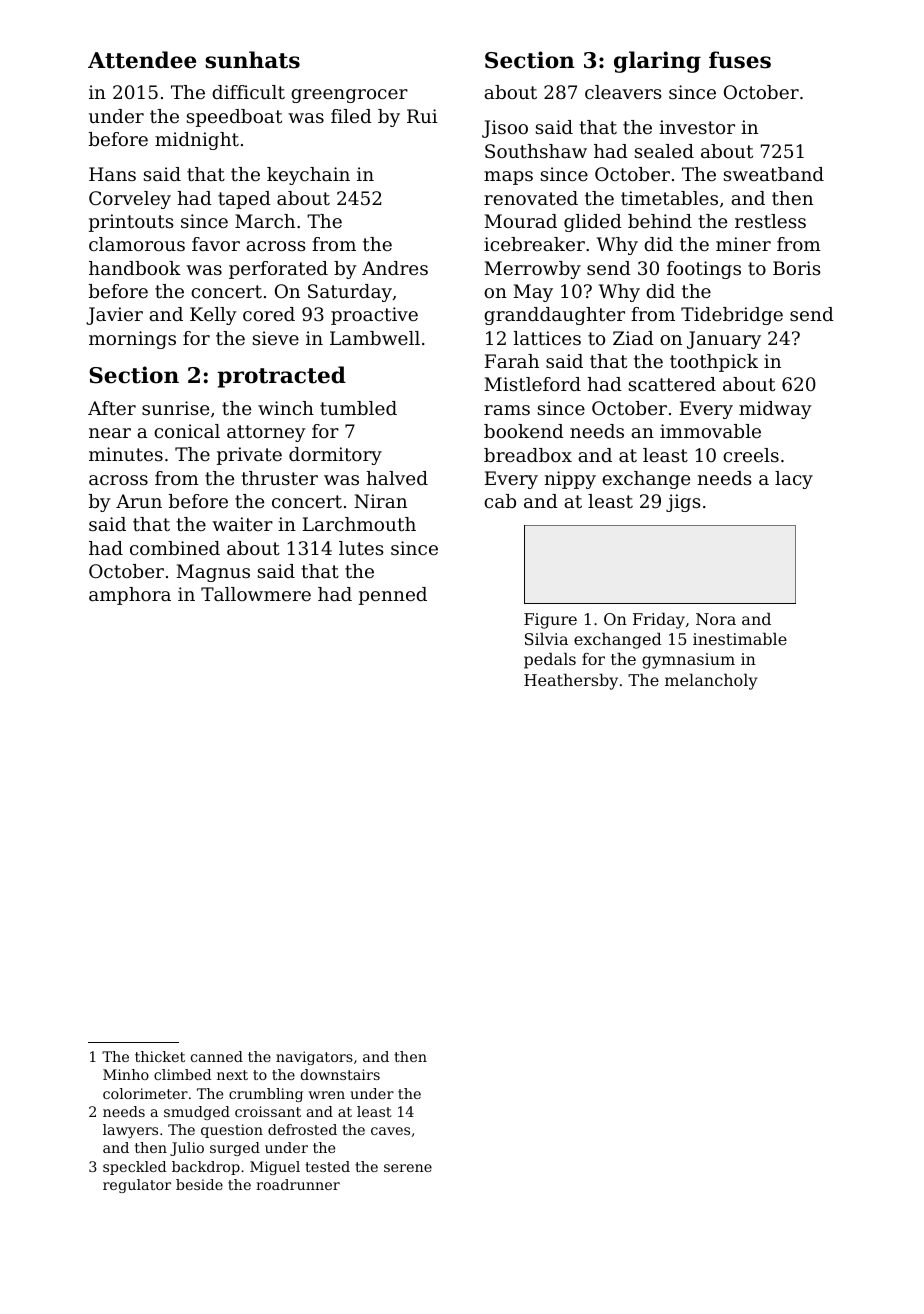 This screenshot has width=924, height=1314. I want to click on croissant, so click(268, 1111).
